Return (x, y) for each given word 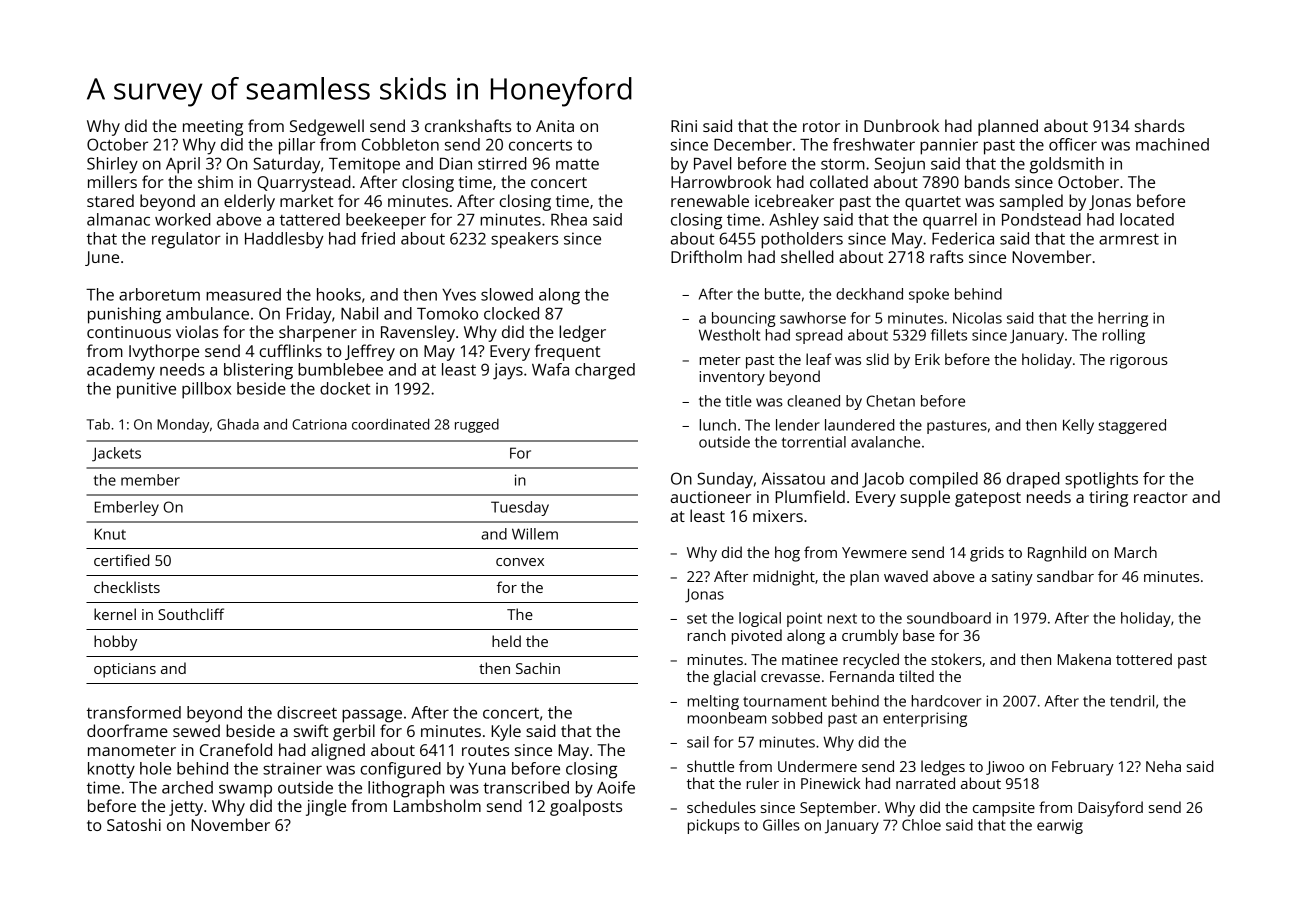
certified (121, 560)
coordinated (390, 424)
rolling (1124, 336)
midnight (784, 578)
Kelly (1078, 426)
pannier (949, 146)
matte (577, 164)
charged (605, 371)
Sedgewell (327, 127)
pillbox (206, 390)
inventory (732, 378)
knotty (111, 770)
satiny (1012, 578)
